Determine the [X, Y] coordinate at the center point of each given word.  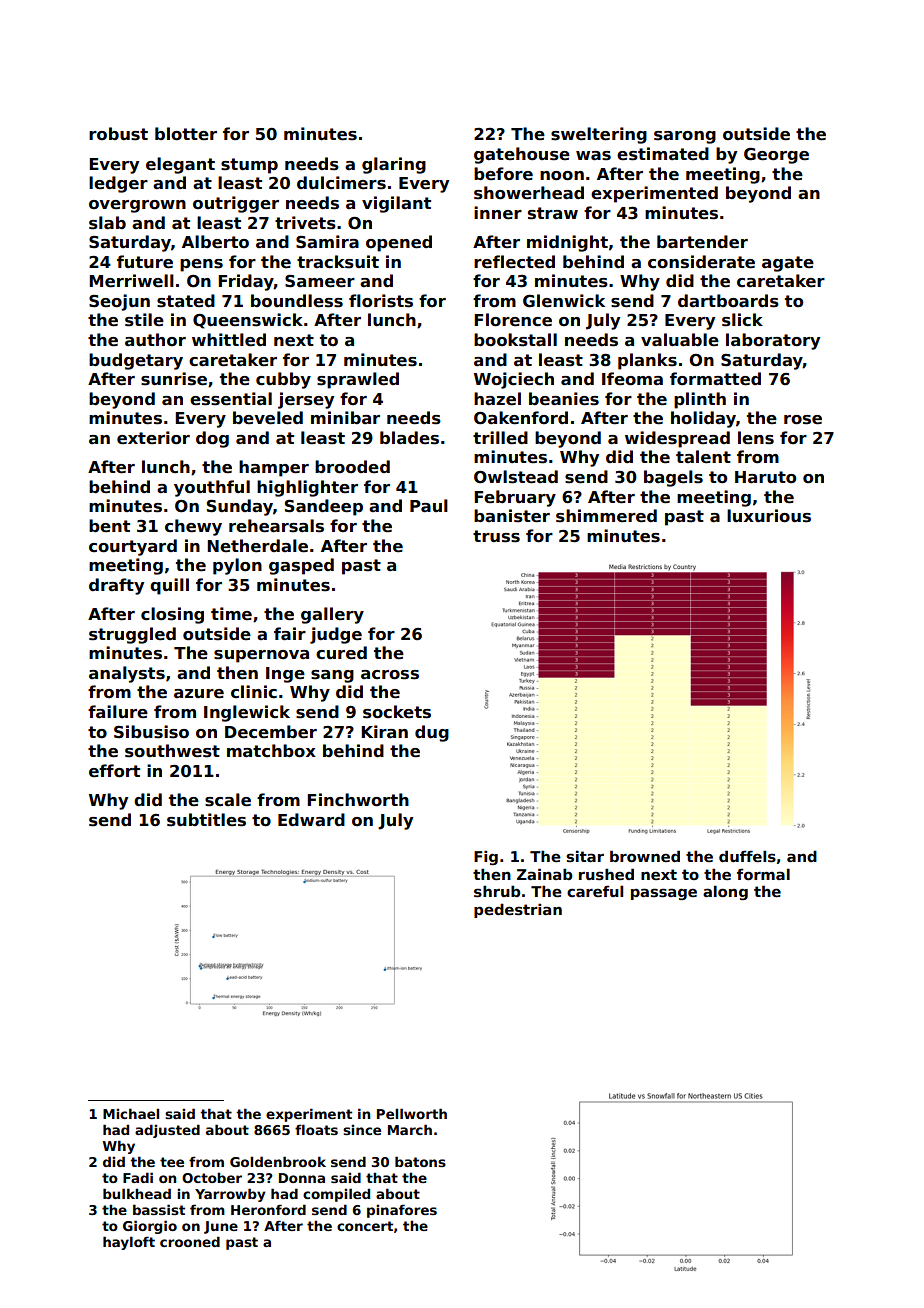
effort [114, 771]
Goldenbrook [278, 1161]
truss [496, 536]
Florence [513, 320]
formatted [715, 379]
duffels [747, 856]
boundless [297, 301]
